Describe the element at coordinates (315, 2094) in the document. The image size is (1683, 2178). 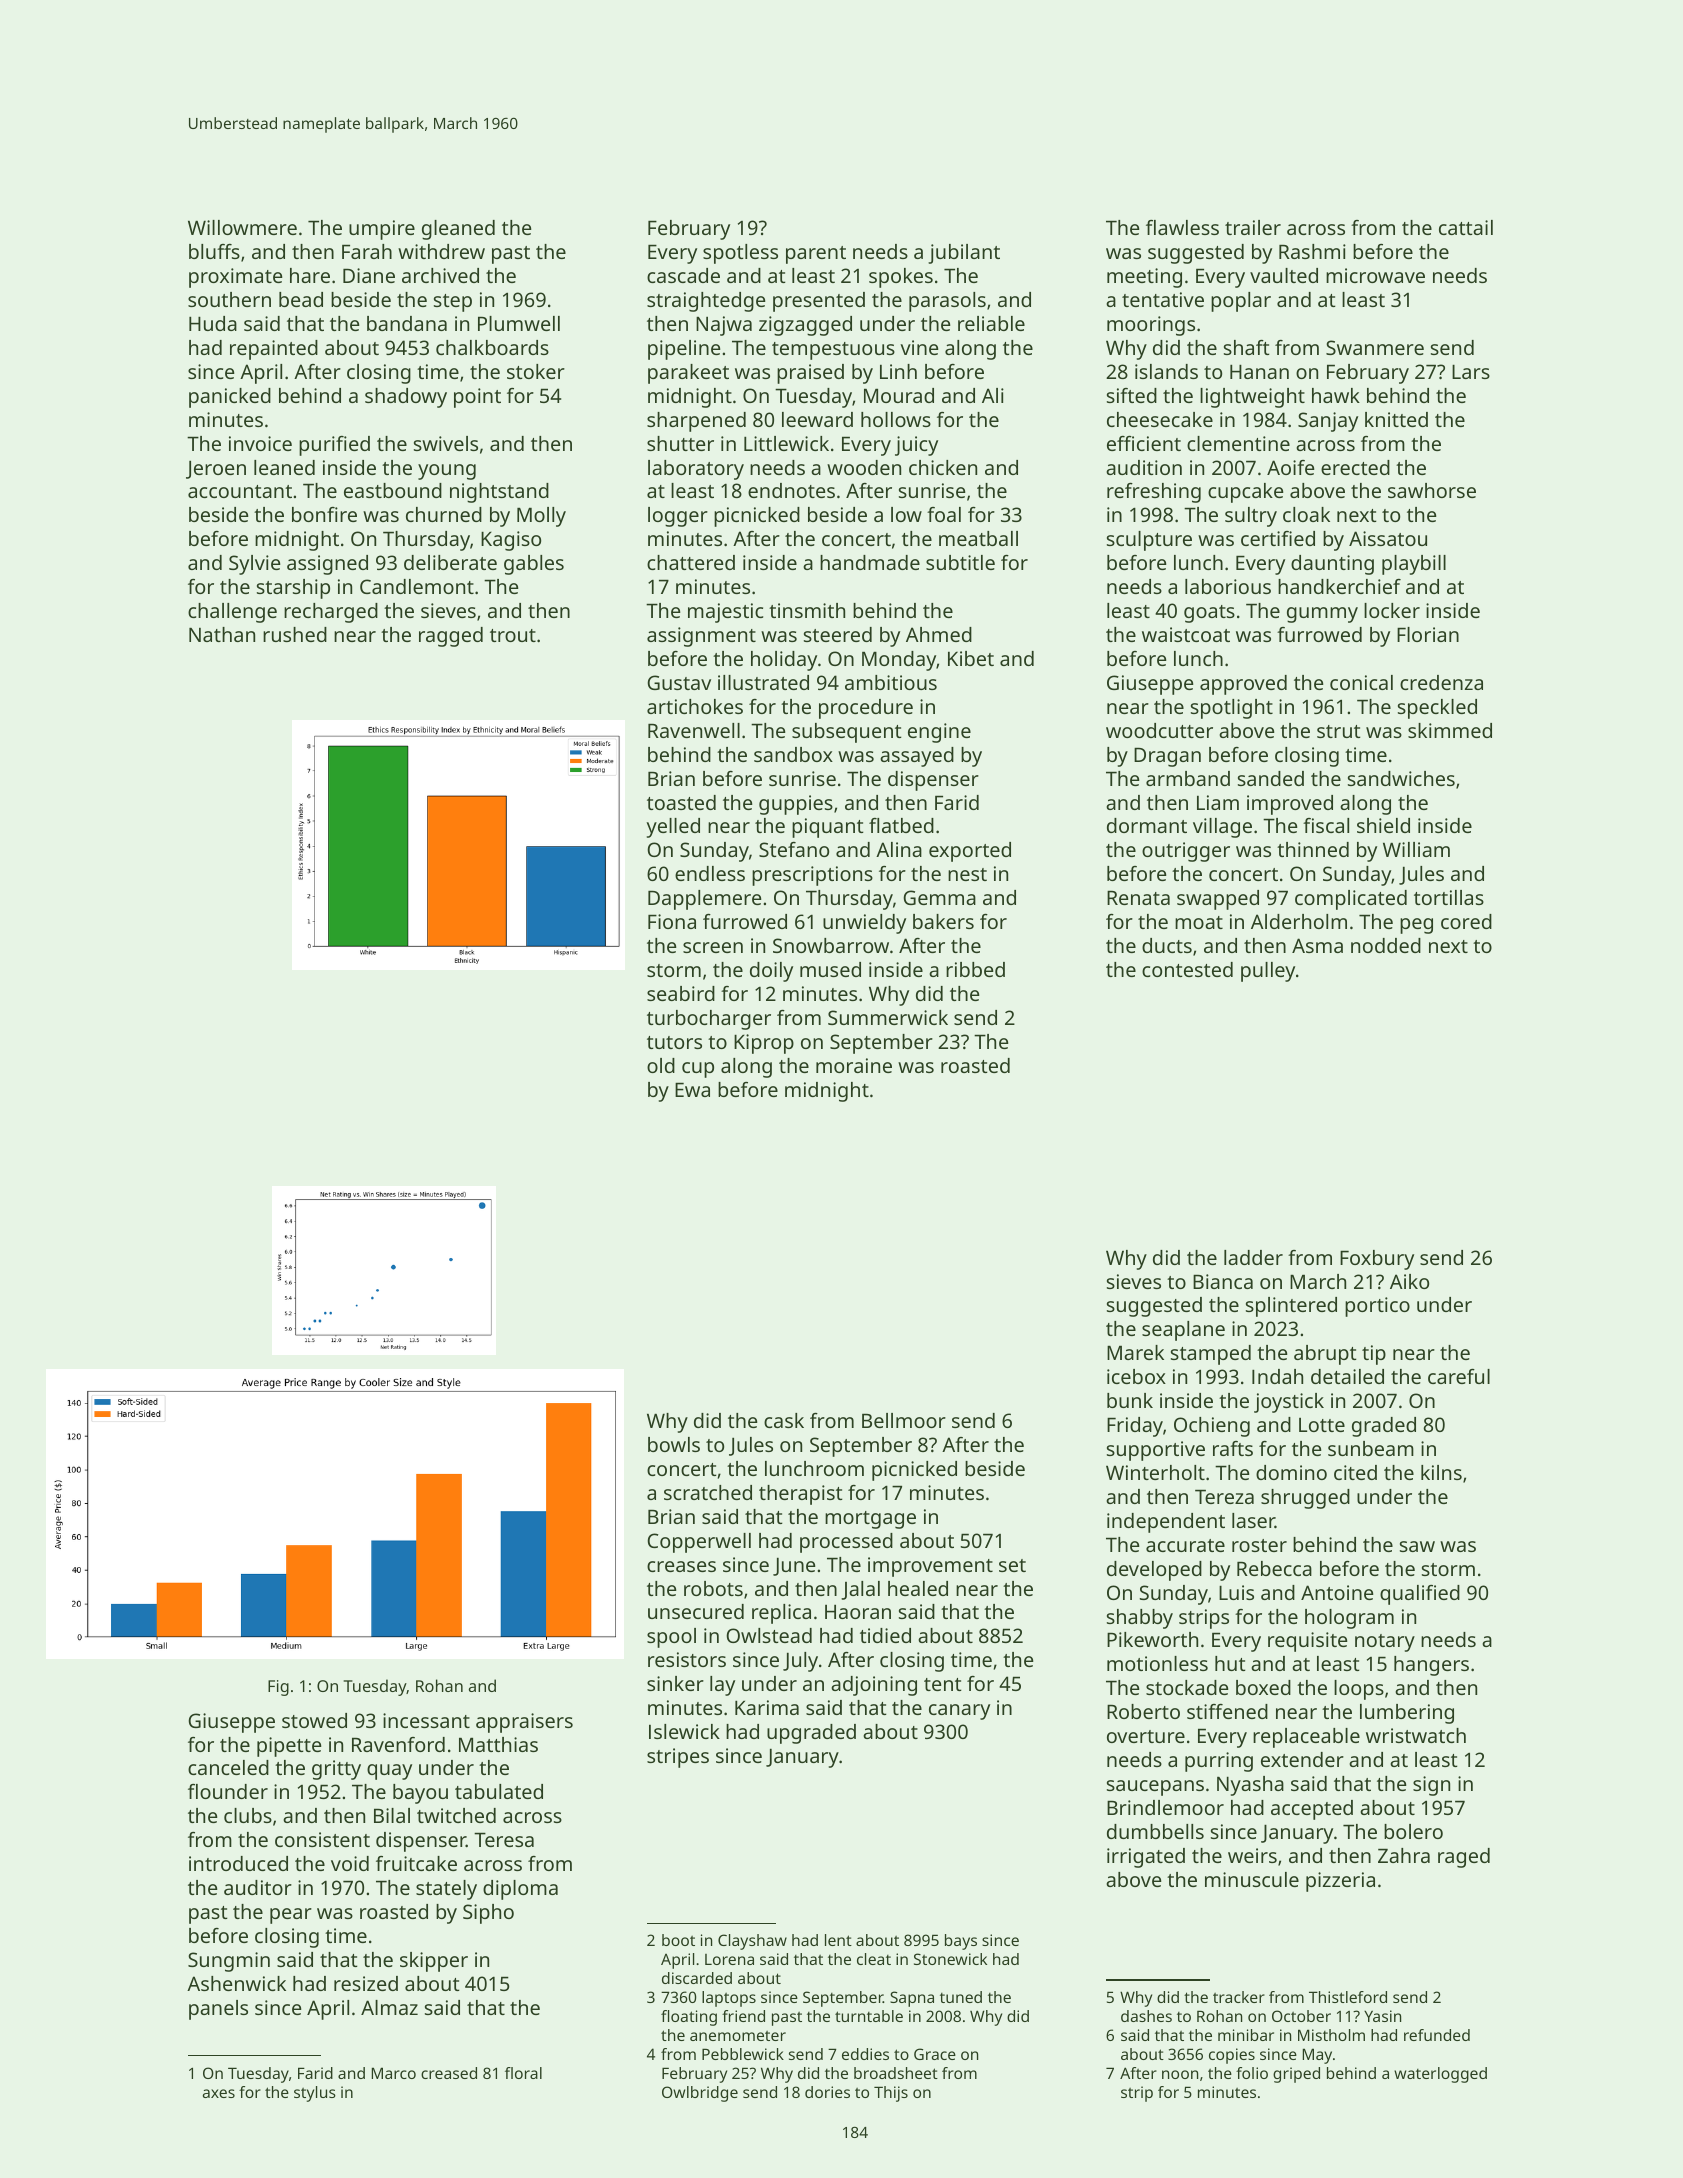
I see `stylus` at that location.
